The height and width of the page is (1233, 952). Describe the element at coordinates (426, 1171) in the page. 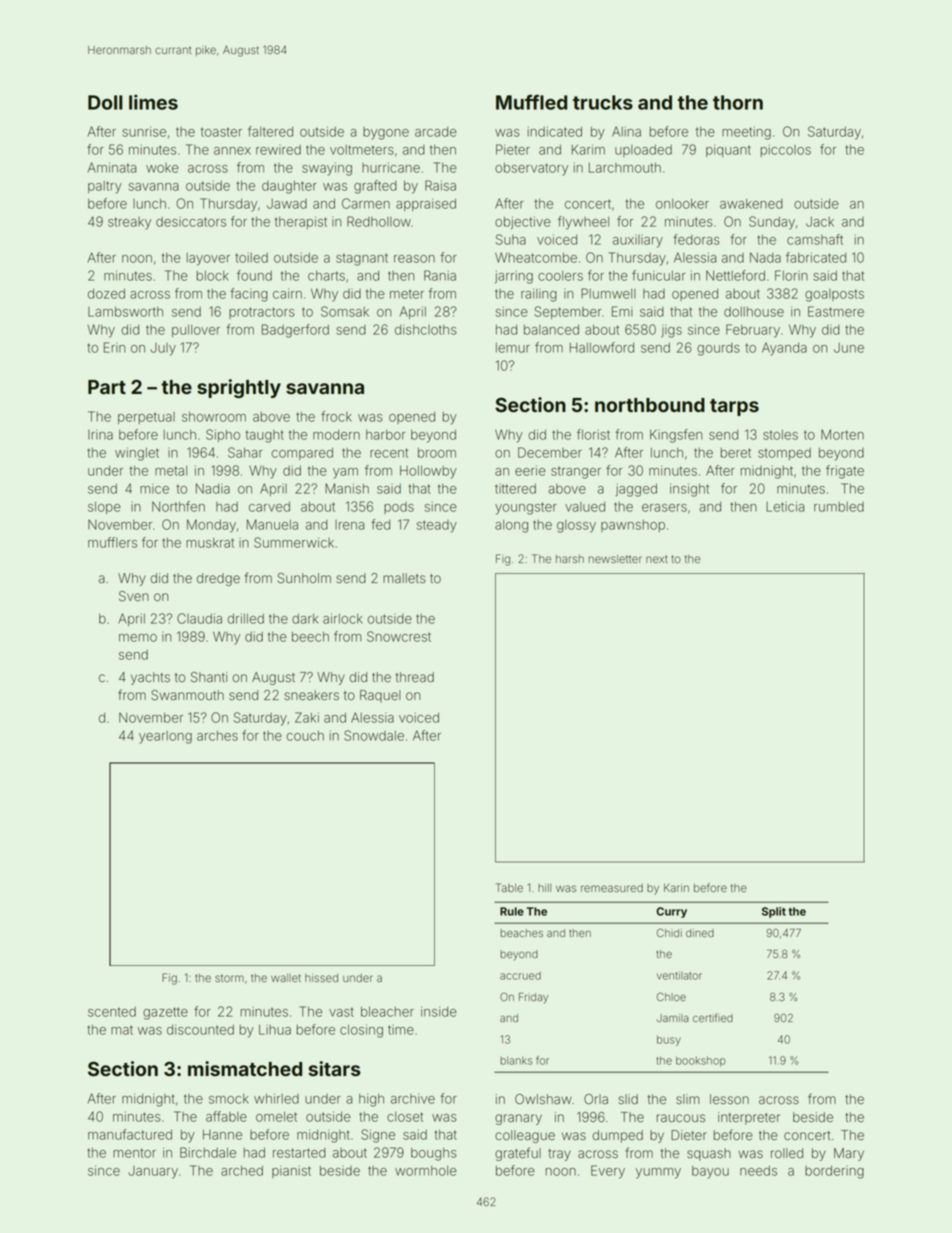

I see `wormhole` at that location.
